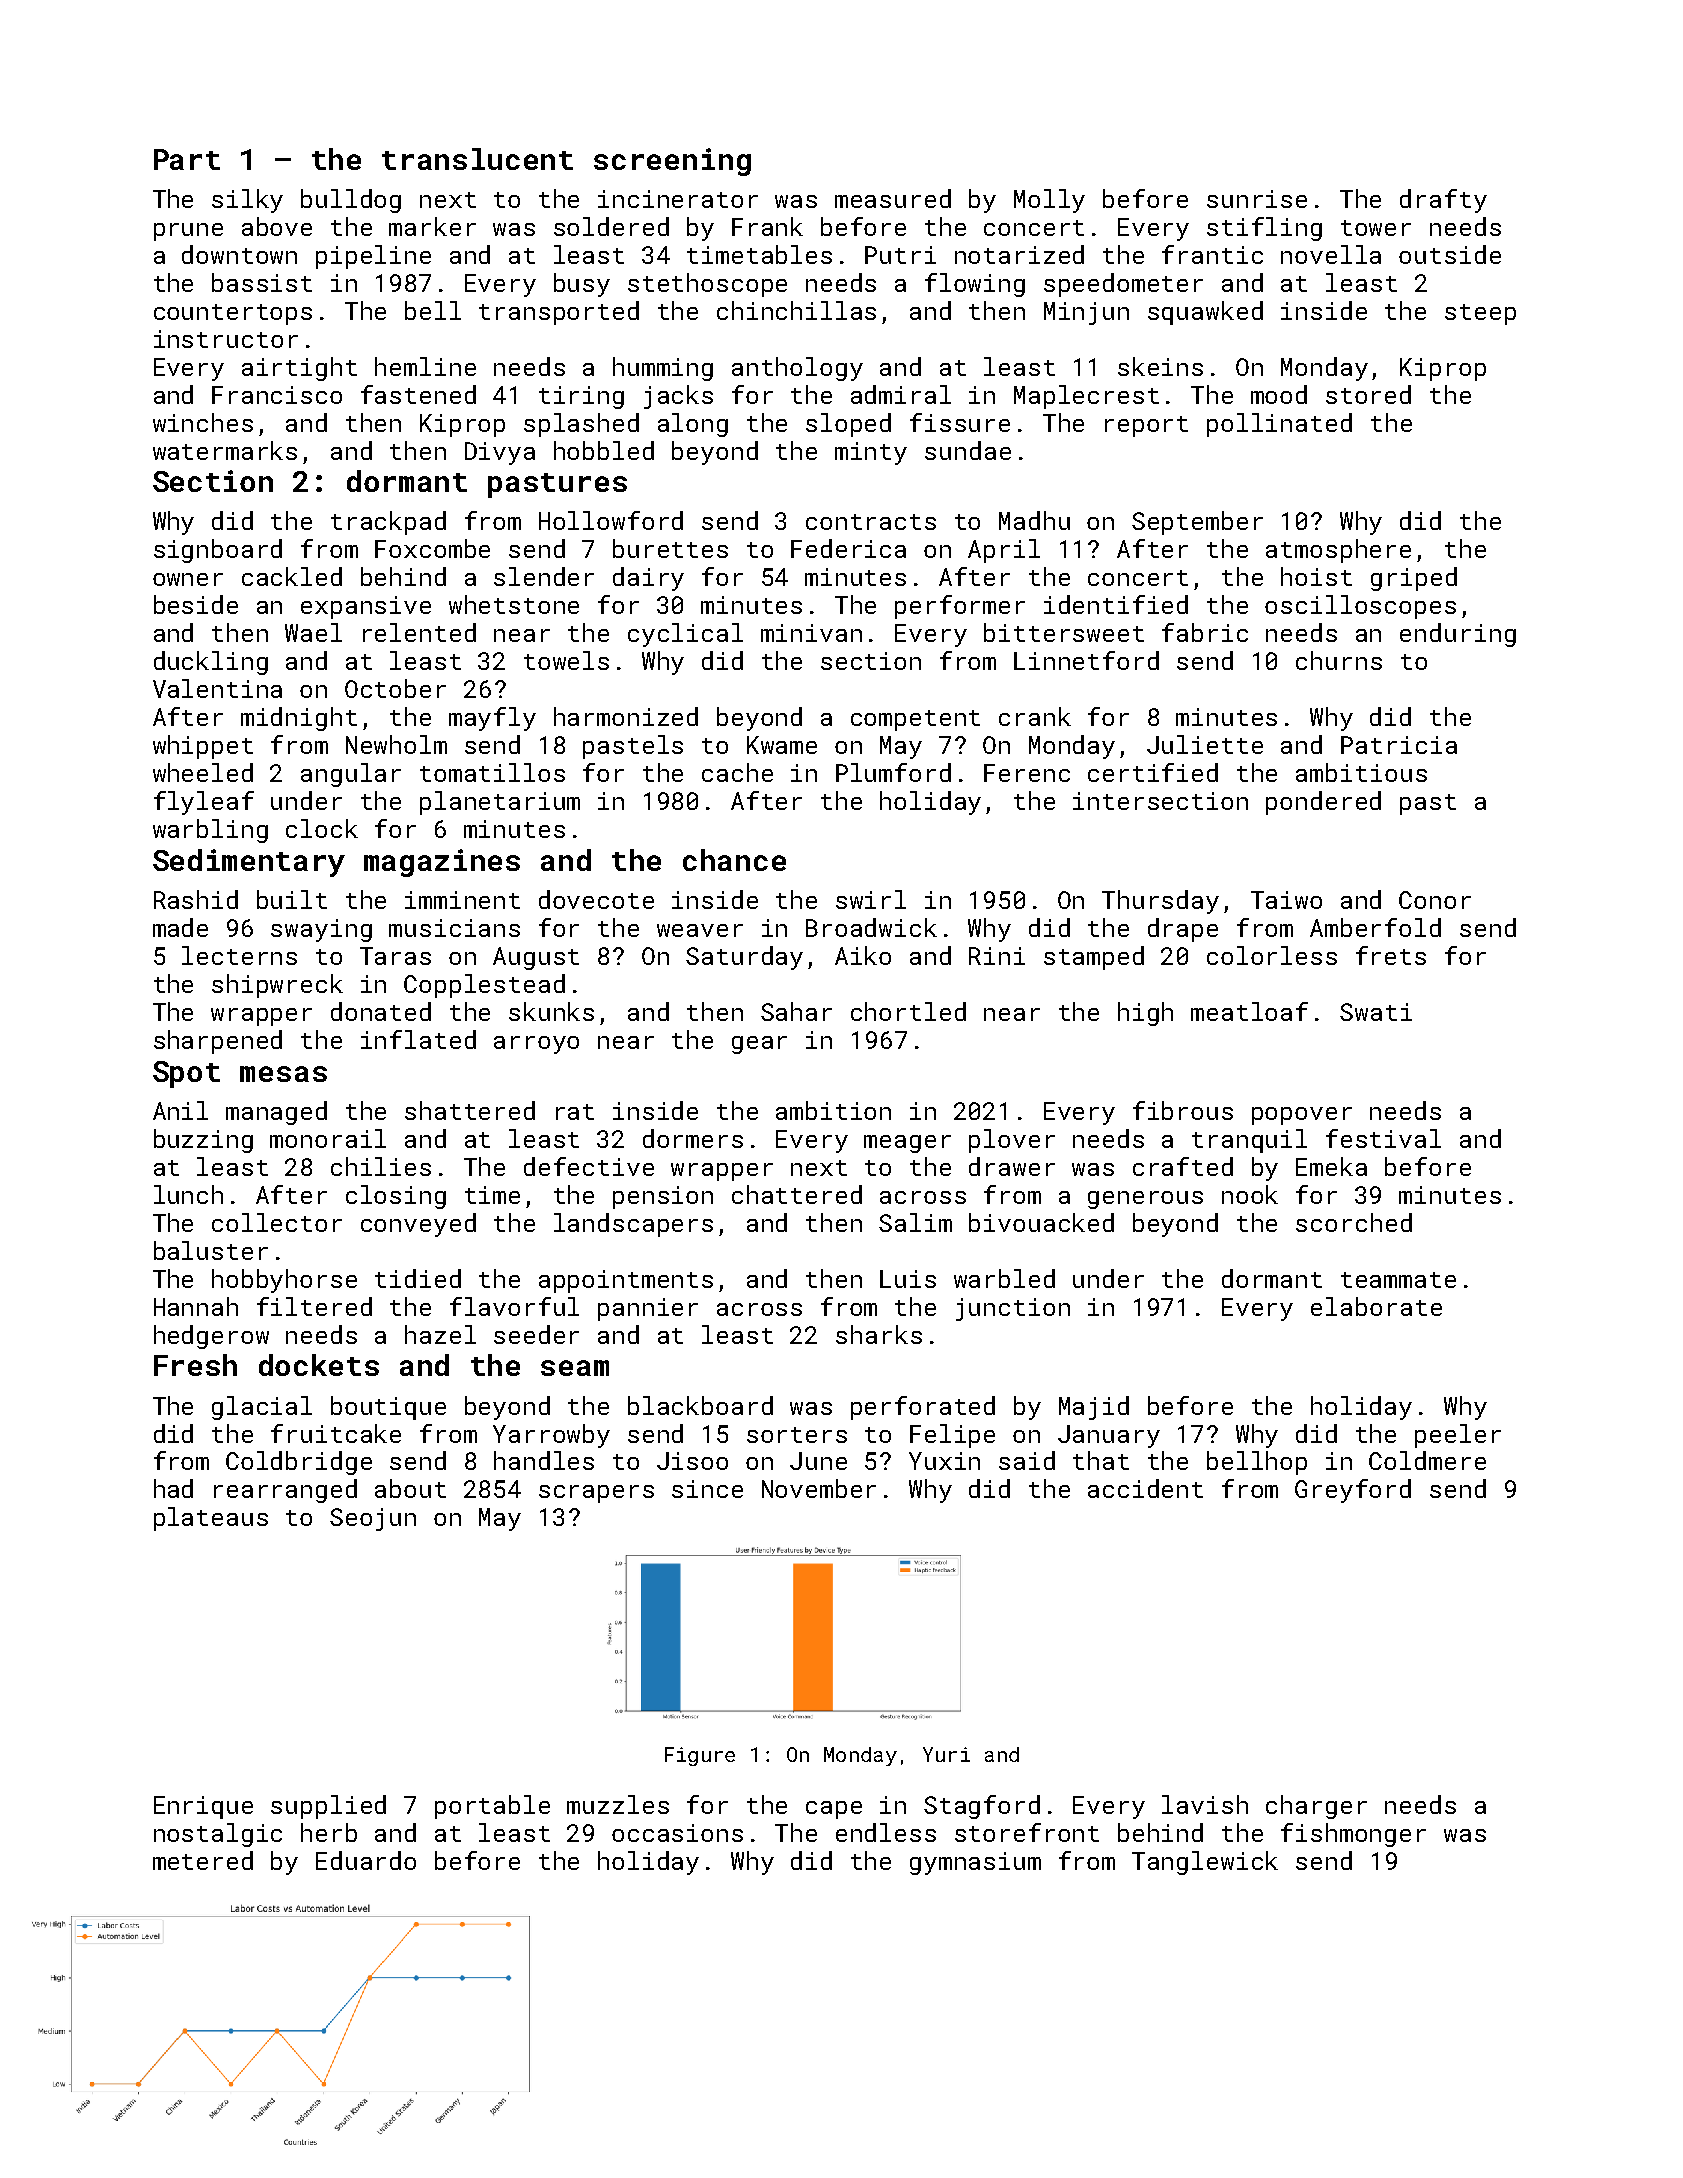  Describe the element at coordinates (960, 607) in the document. I see `performer` at that location.
